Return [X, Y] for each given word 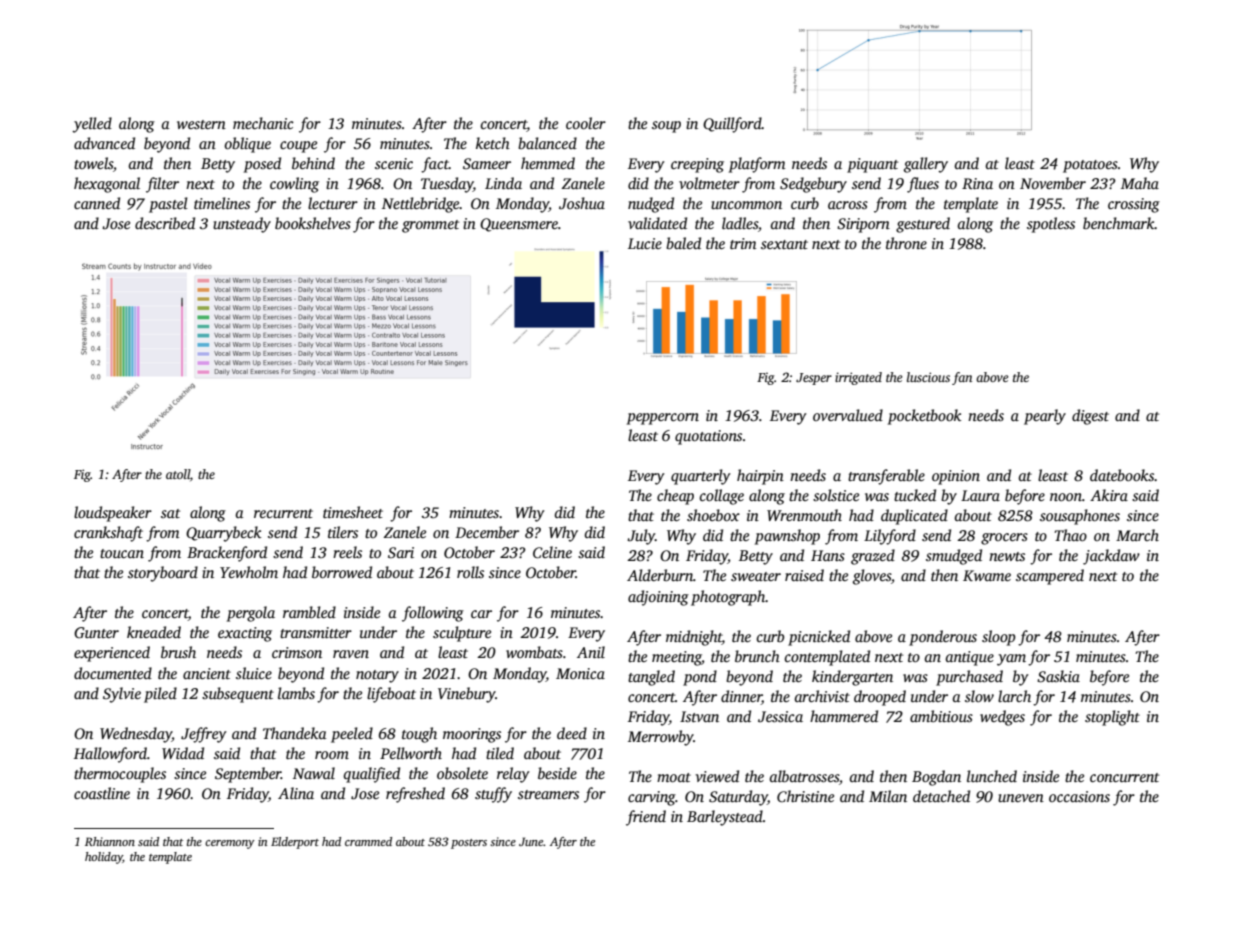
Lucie [645, 243]
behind [313, 163]
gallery [926, 165]
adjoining [658, 598]
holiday [104, 858]
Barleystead [725, 818]
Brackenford [227, 554]
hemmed [548, 163]
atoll [178, 474]
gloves [872, 577]
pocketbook [925, 417]
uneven [1021, 798]
